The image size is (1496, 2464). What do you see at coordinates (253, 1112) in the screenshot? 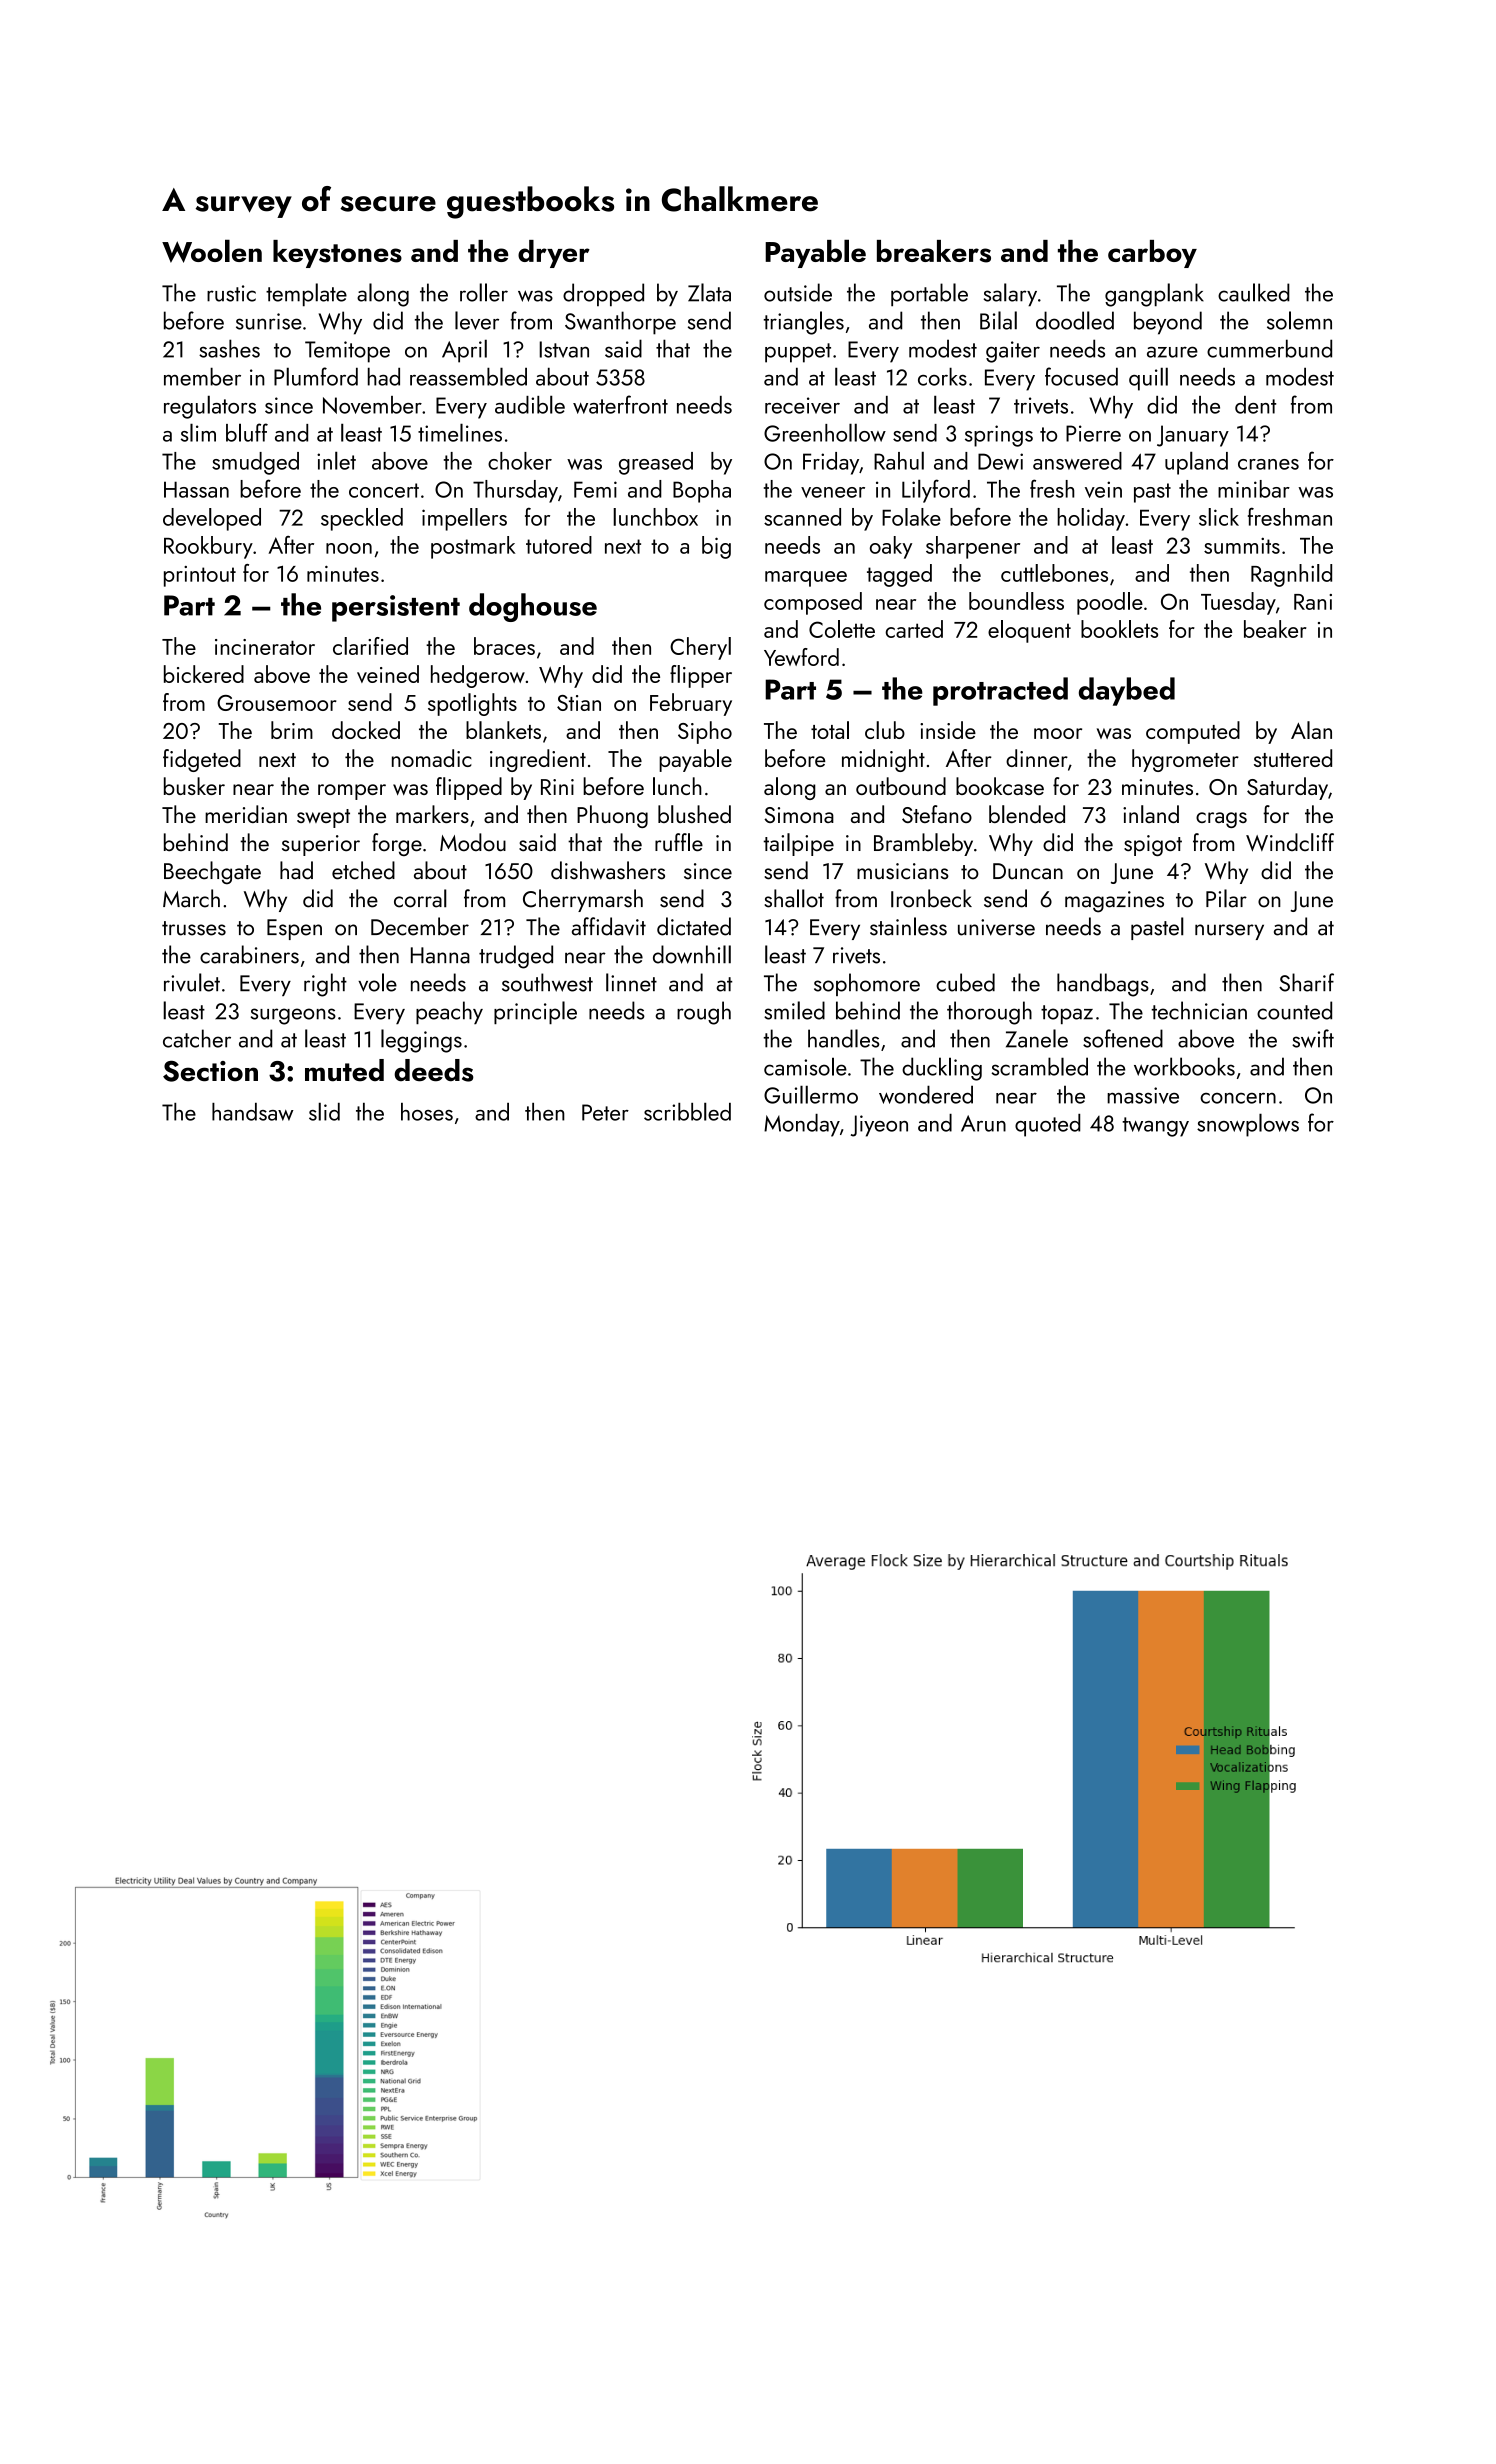
I see `handsaw` at bounding box center [253, 1112].
